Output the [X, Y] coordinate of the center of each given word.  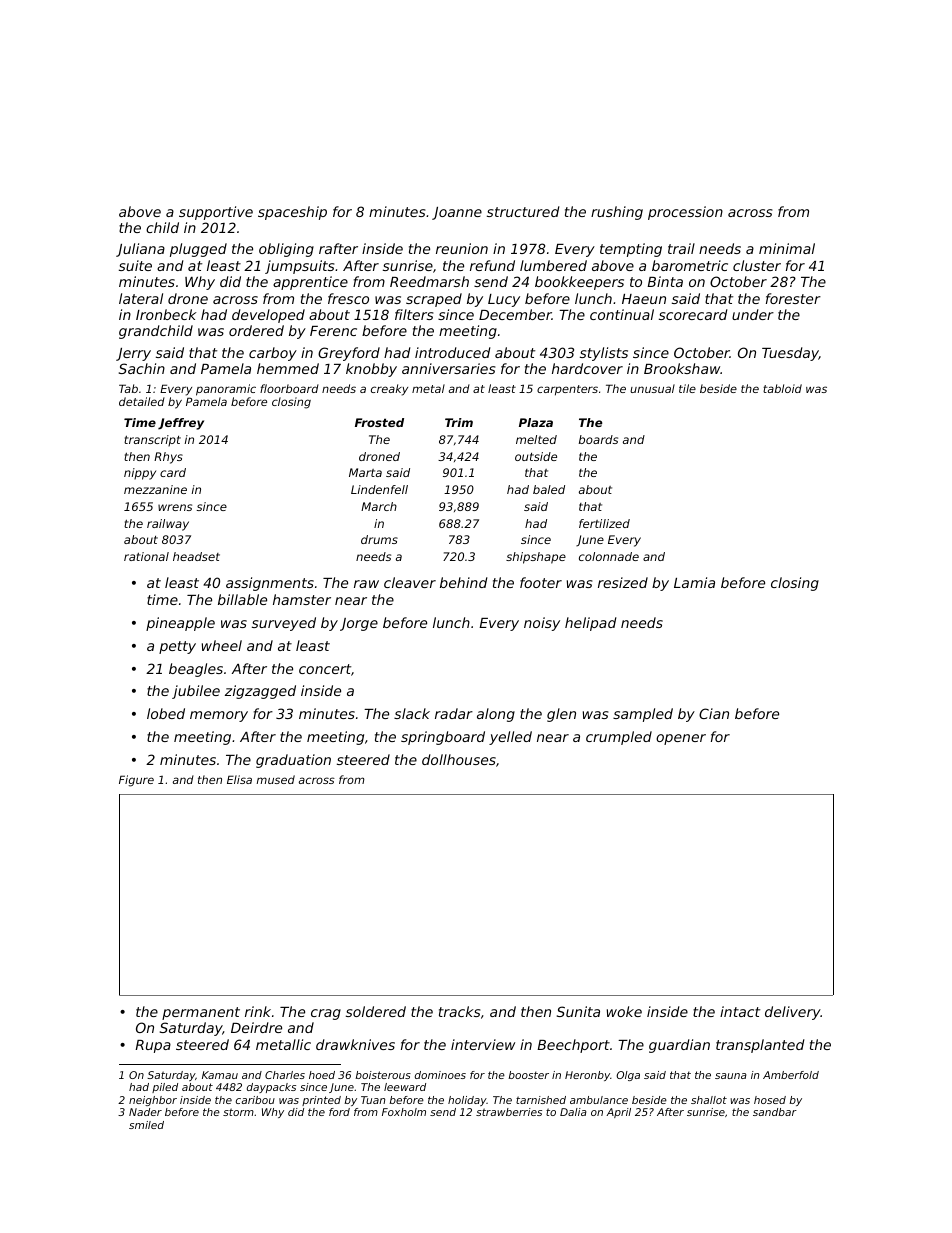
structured [523, 211]
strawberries [509, 1112]
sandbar [775, 1112]
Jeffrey [181, 424]
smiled [146, 1125]
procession [685, 213]
